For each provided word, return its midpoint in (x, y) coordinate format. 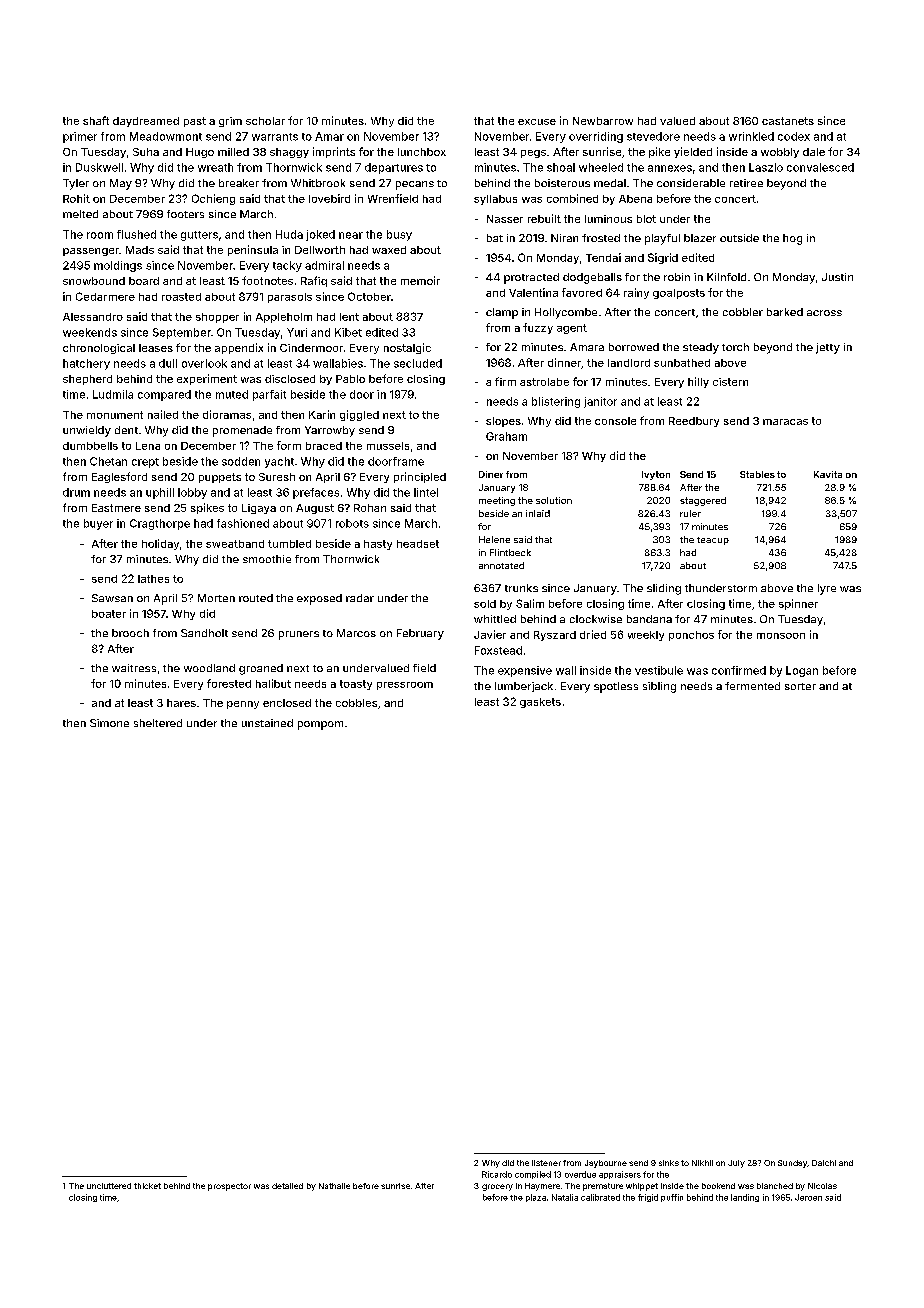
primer (80, 137)
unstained (267, 723)
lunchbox (422, 152)
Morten (216, 598)
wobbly (780, 153)
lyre (827, 589)
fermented (752, 686)
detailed (287, 1186)
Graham (506, 436)
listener (546, 1163)
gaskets (540, 703)
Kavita (828, 474)
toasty (356, 685)
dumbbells (90, 446)
